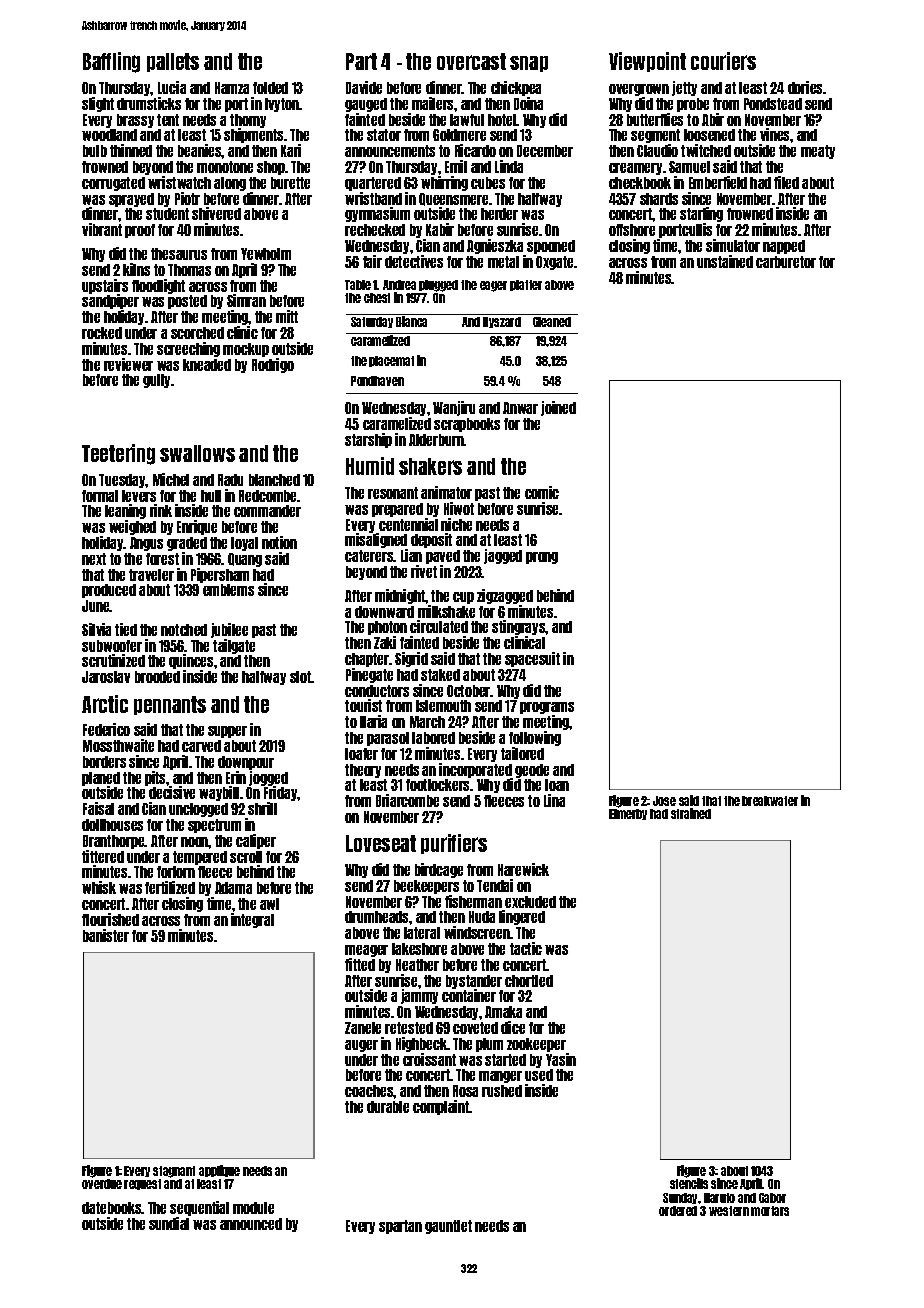  Describe the element at coordinates (102, 1184) in the page. I see `overdue` at that location.
